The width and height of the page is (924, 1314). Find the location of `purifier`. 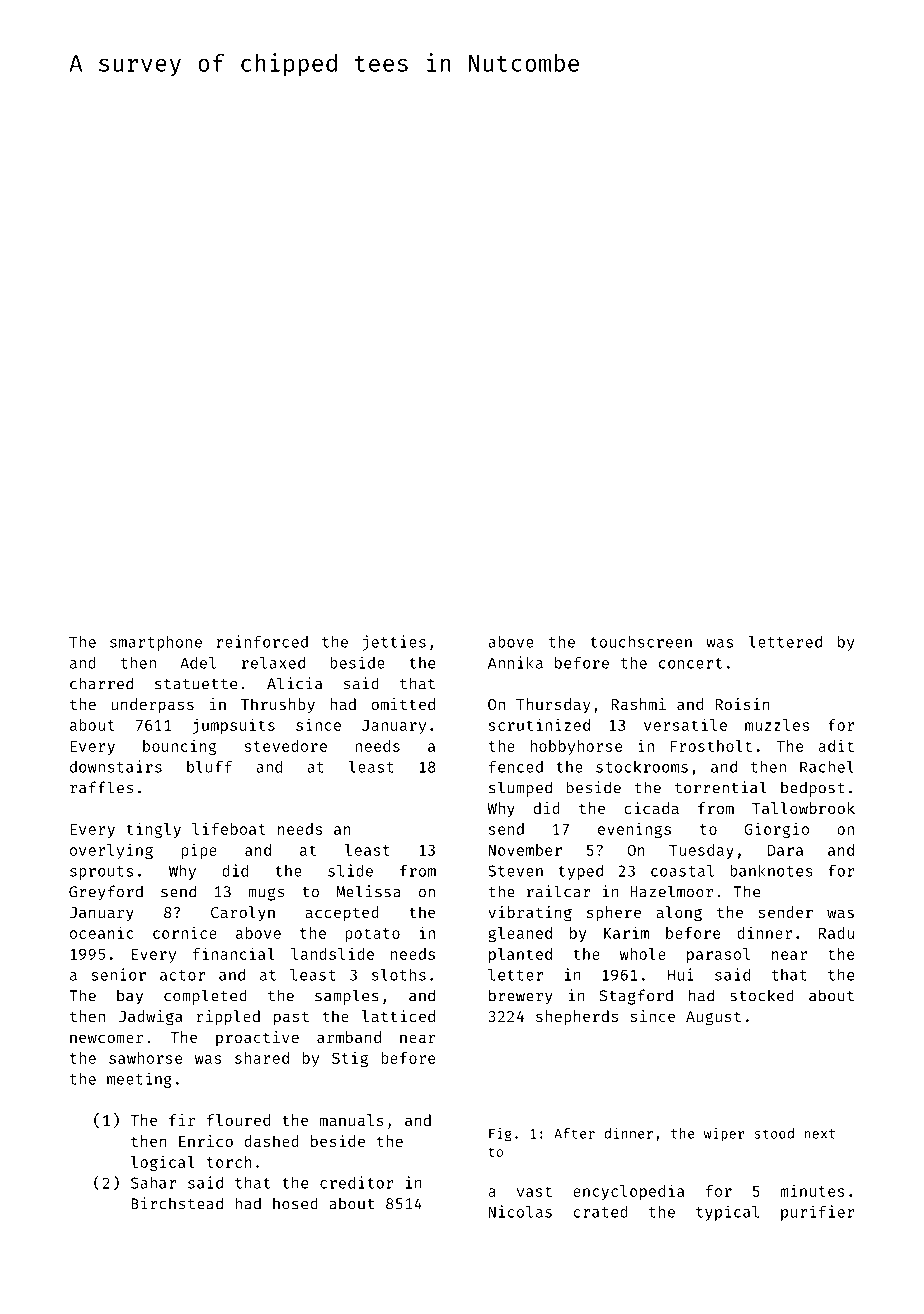

purifier is located at coordinates (818, 1213).
